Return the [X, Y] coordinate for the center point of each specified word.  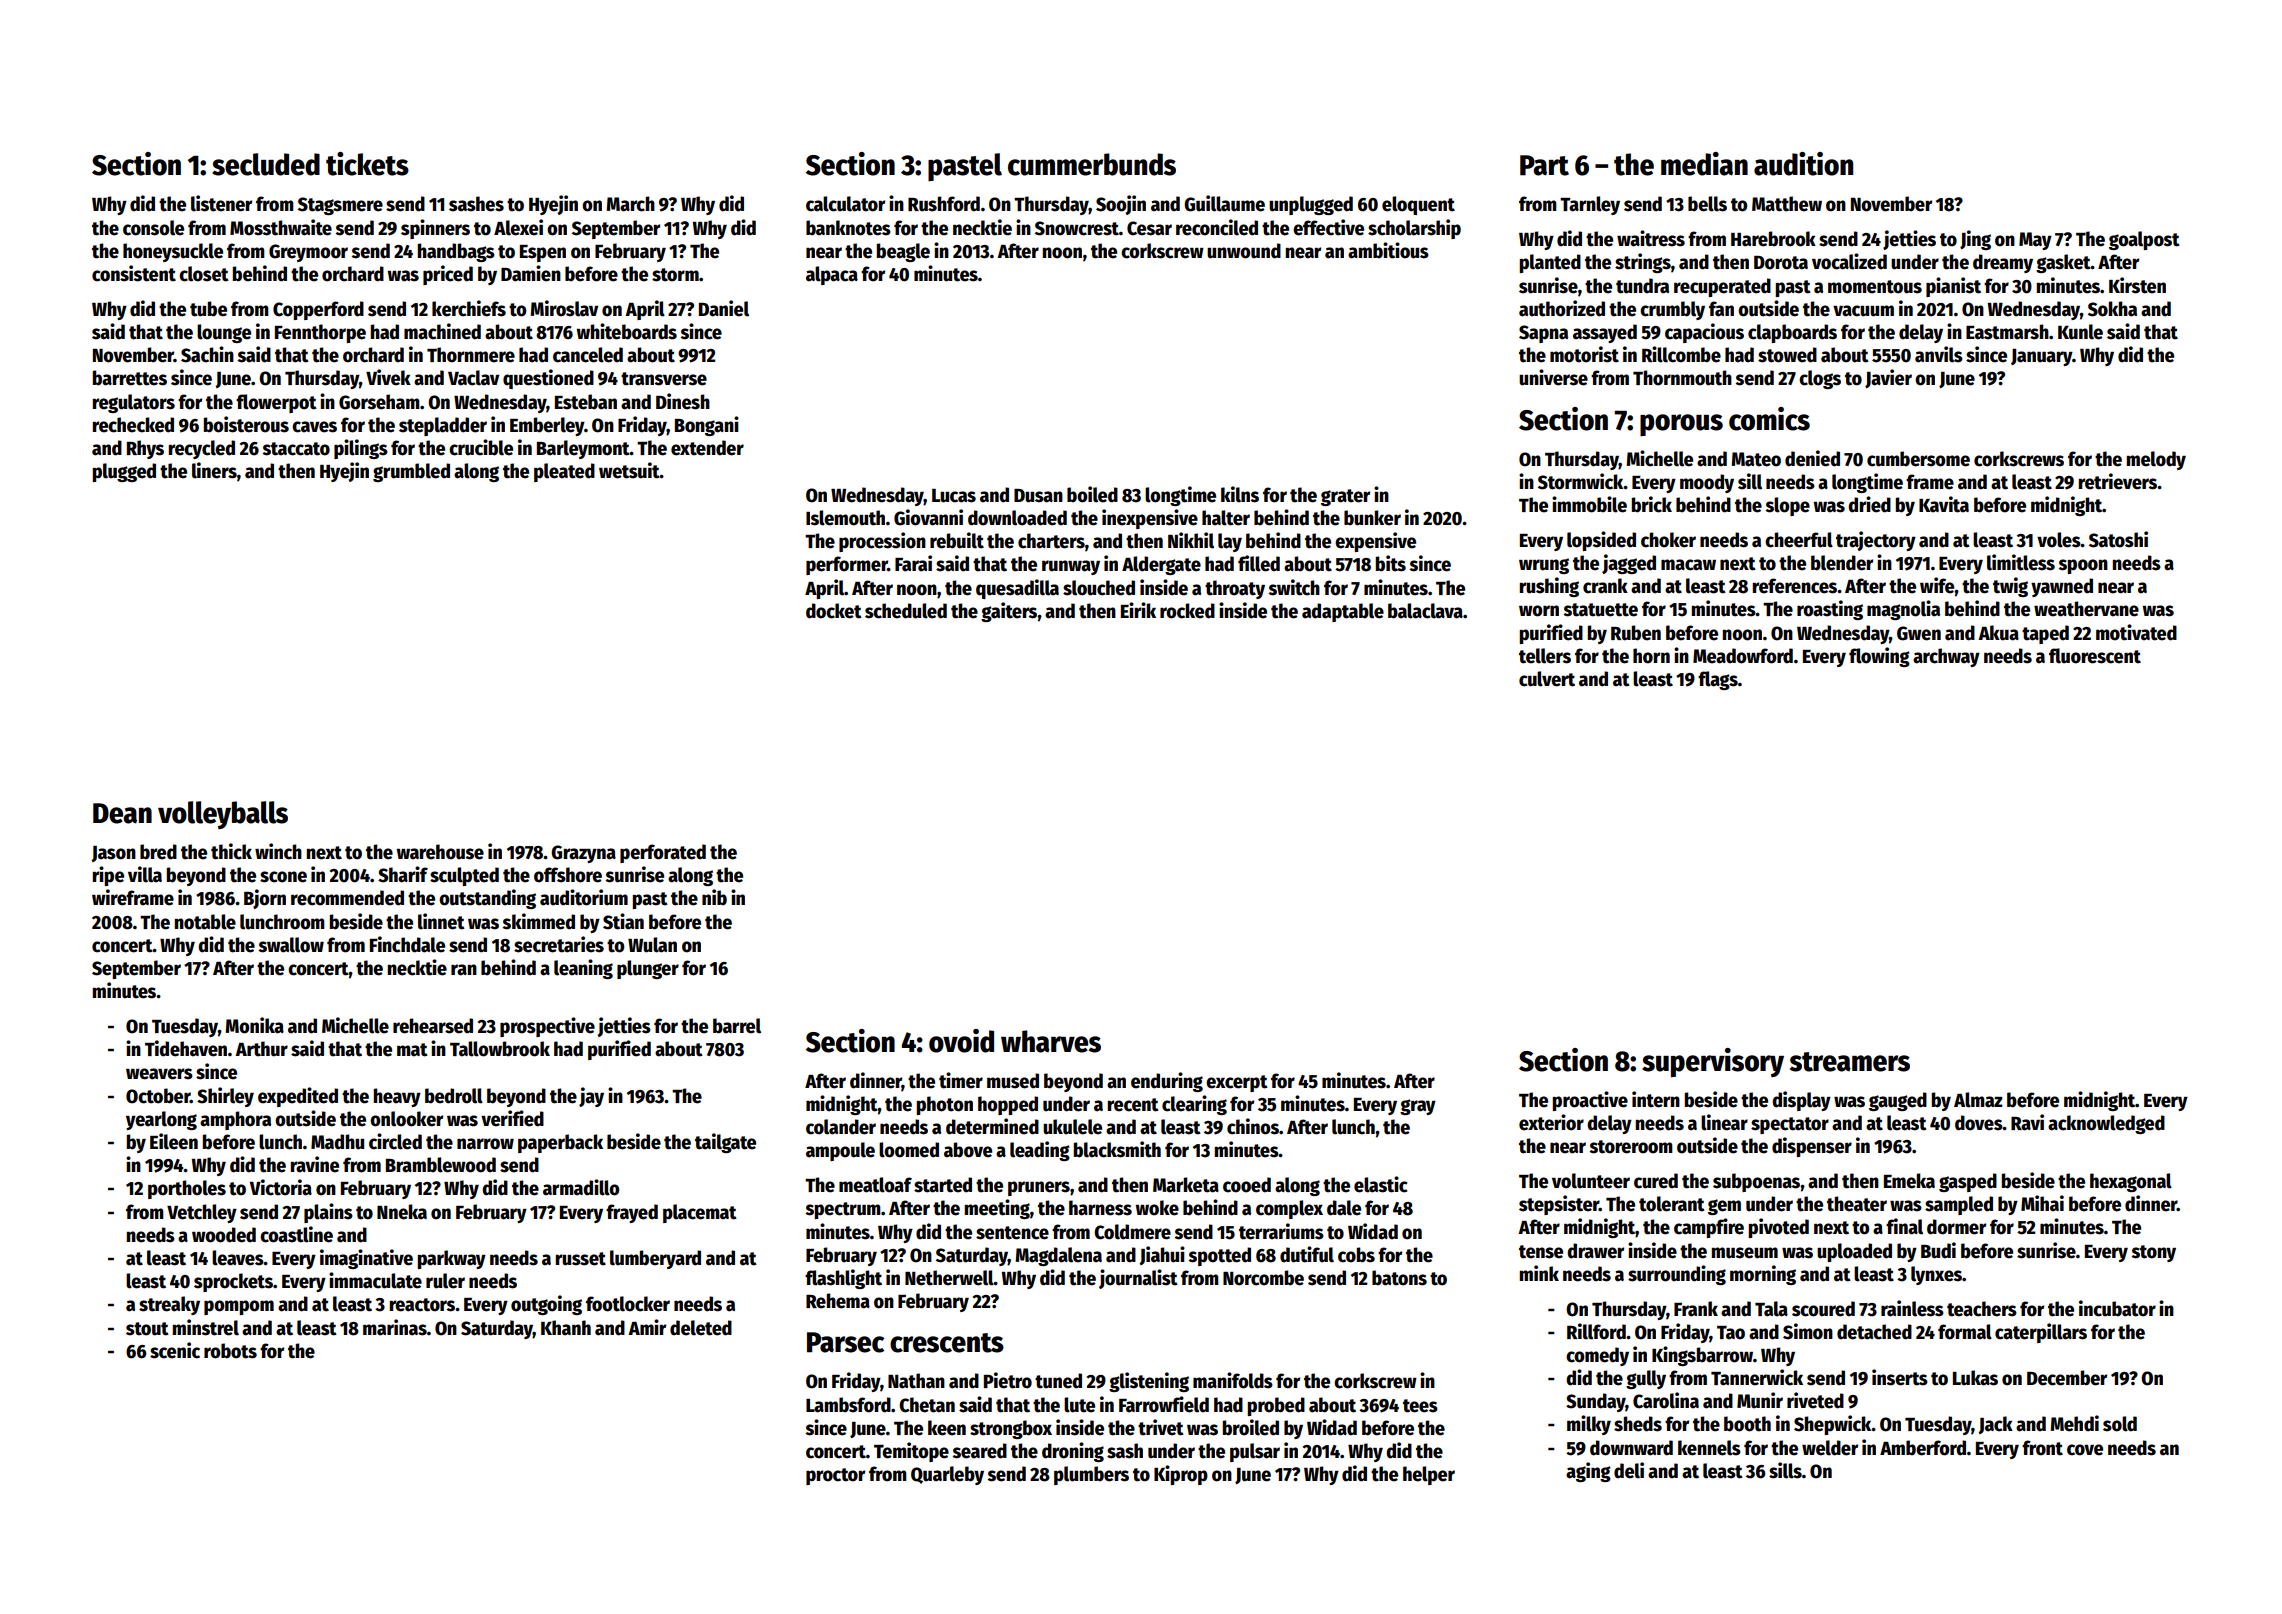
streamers [1850, 1062]
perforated [663, 853]
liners [214, 470]
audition [1803, 164]
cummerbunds [1092, 164]
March [630, 204]
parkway [451, 1259]
